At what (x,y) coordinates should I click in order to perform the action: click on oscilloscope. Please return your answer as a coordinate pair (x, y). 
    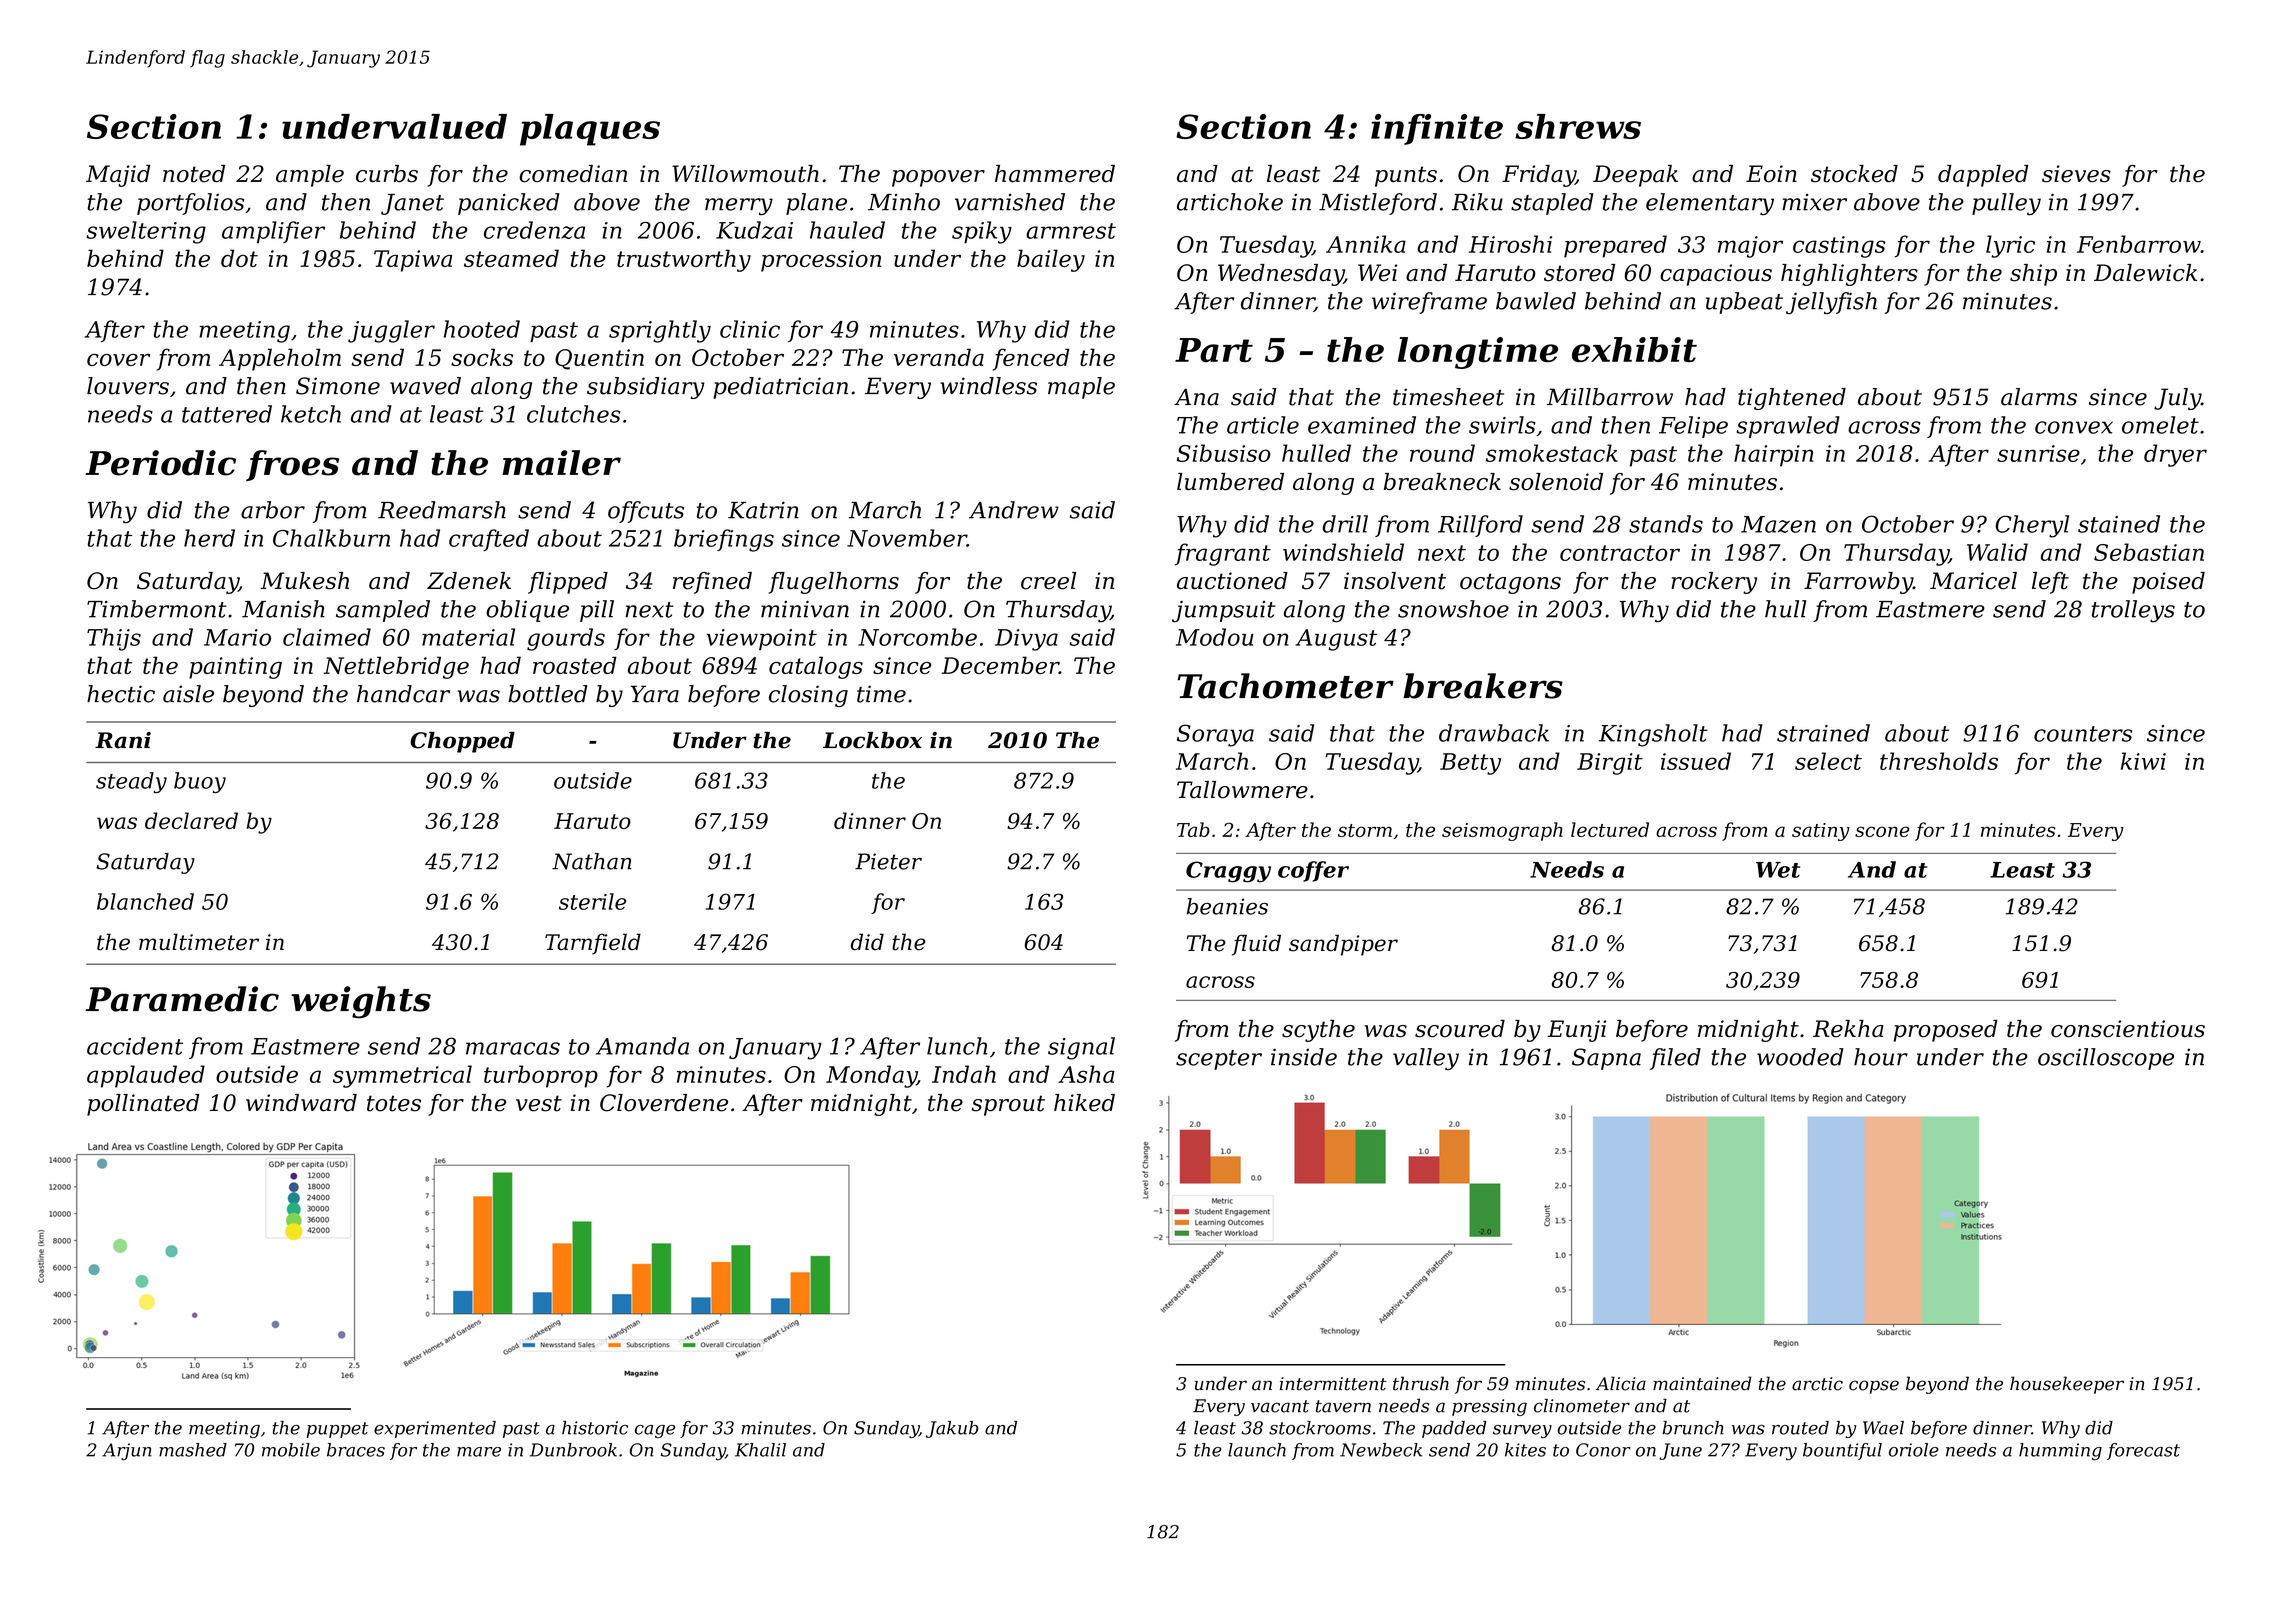
    Looking at the image, I should click on (2106, 1059).
